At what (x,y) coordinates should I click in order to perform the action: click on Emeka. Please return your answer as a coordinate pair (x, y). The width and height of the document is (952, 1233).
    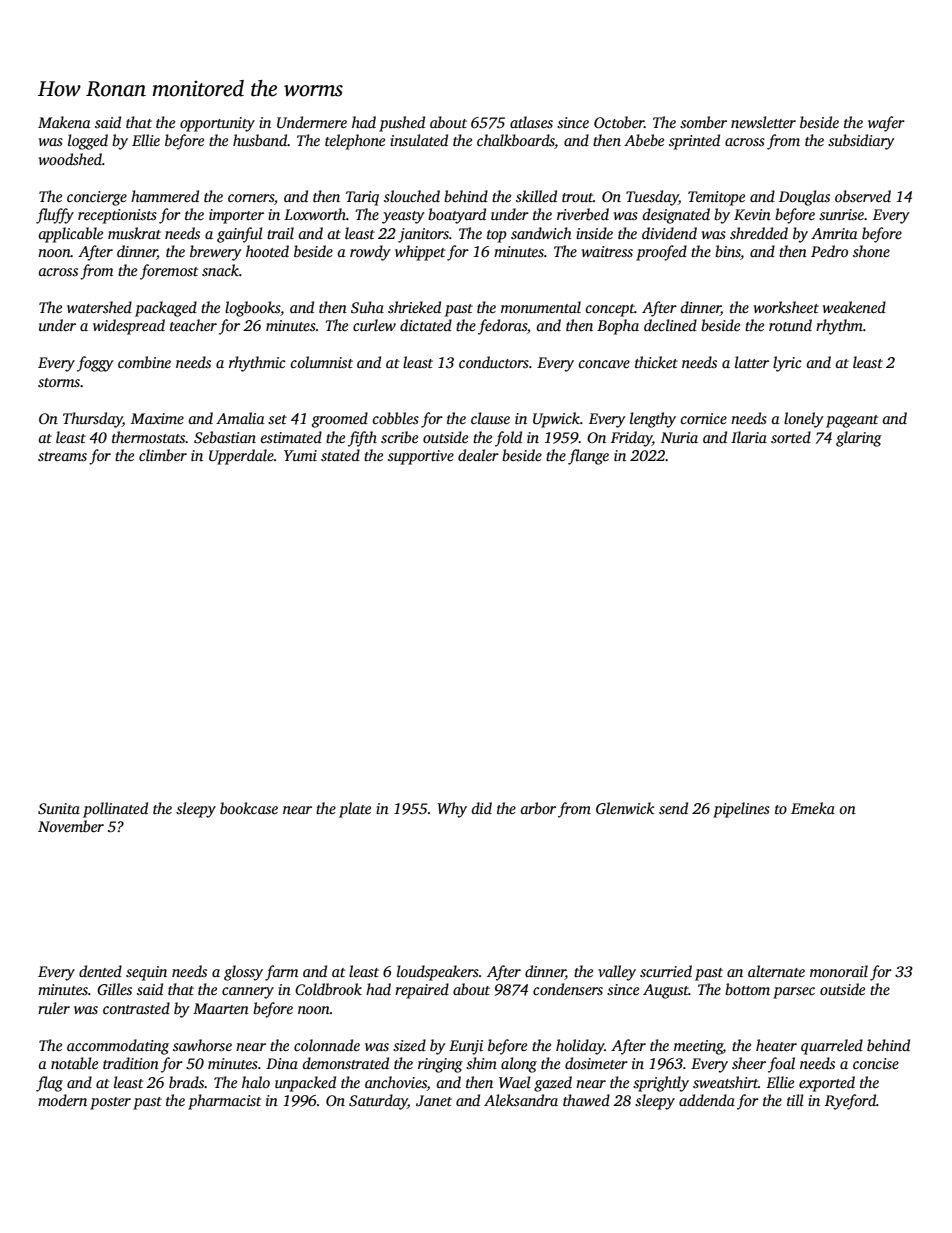
    Looking at the image, I should click on (813, 808).
